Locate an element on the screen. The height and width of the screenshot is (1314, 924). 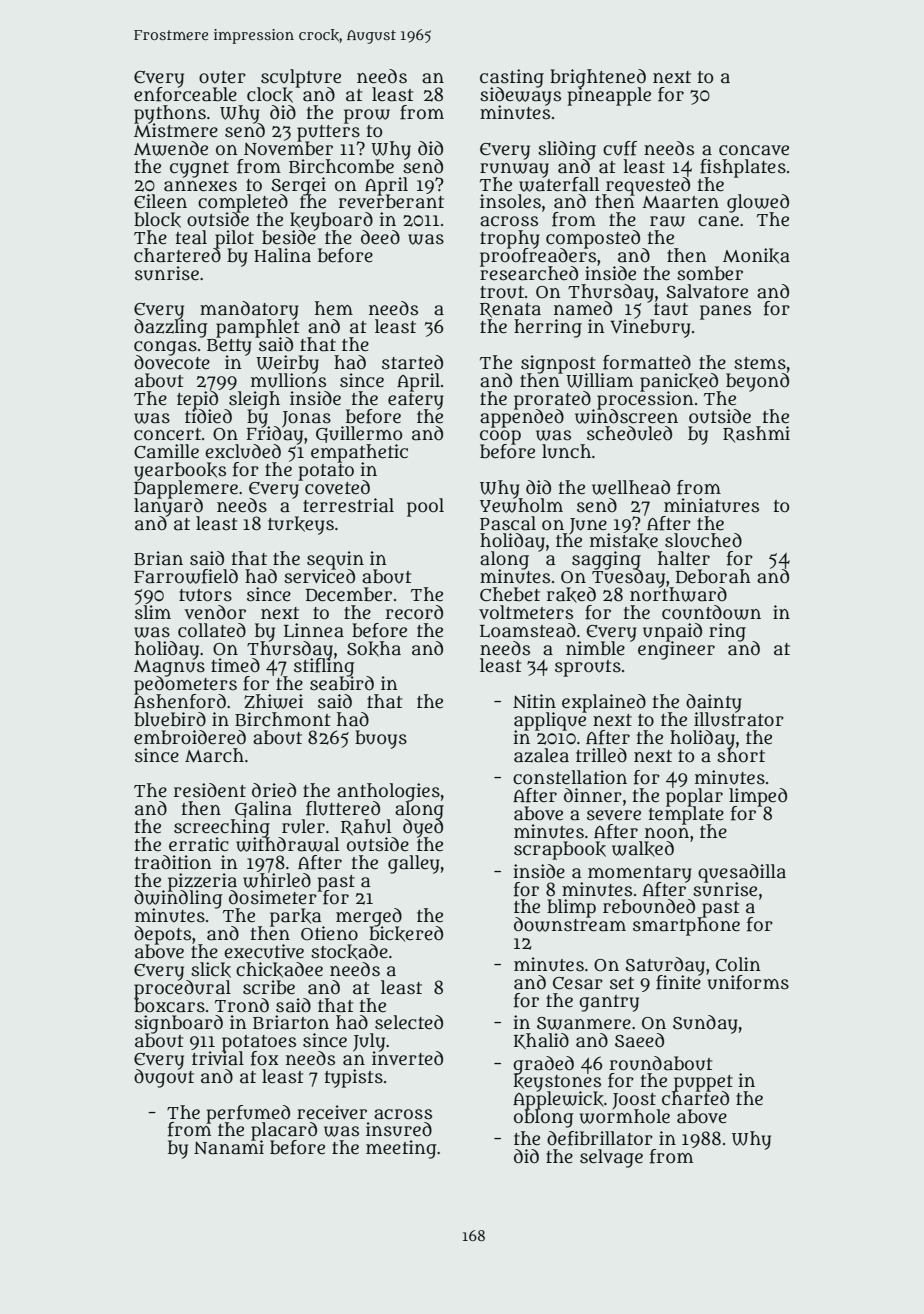
selvage is located at coordinates (611, 1158).
